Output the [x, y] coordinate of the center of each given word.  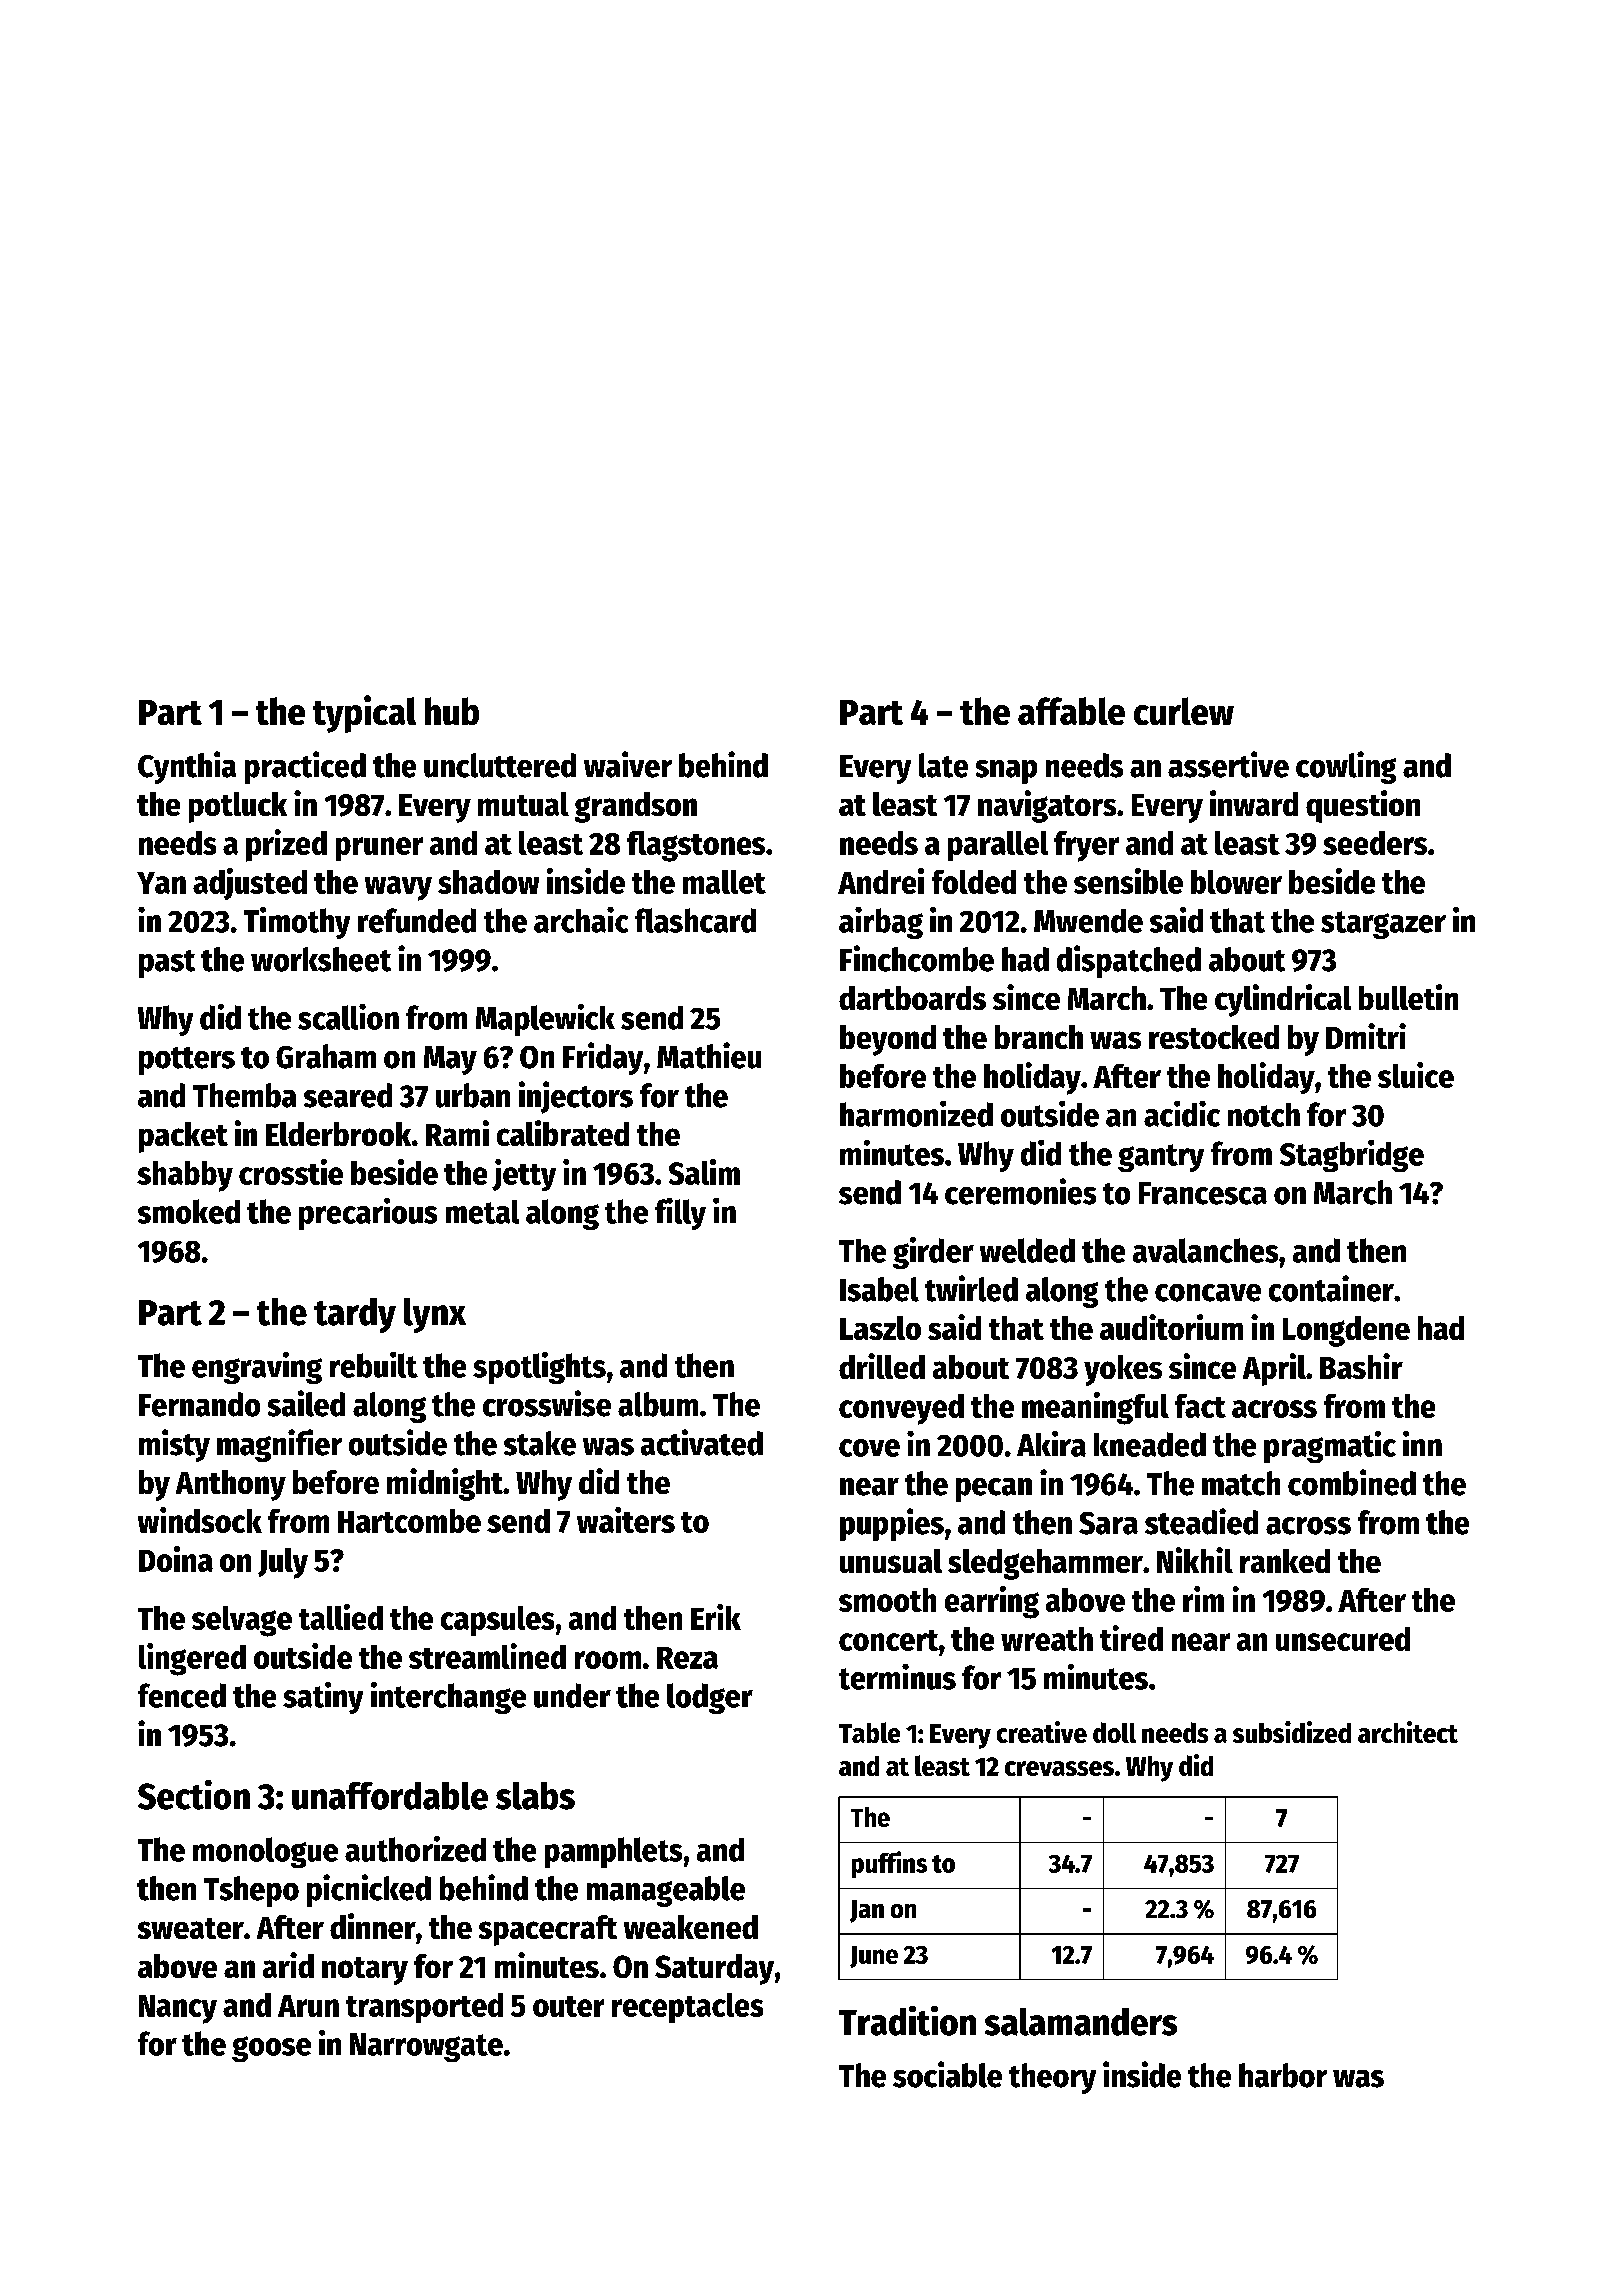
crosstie [291, 1172]
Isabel [879, 1289]
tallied [341, 1617]
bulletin [1408, 997]
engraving [257, 1368]
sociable [947, 2074]
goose [271, 2049]
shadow [488, 882]
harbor [1283, 2075]
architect [1408, 1732]
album [658, 1404]
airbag [881, 923]
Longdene [1346, 1331]
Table [869, 1732]
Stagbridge [1352, 1156]
